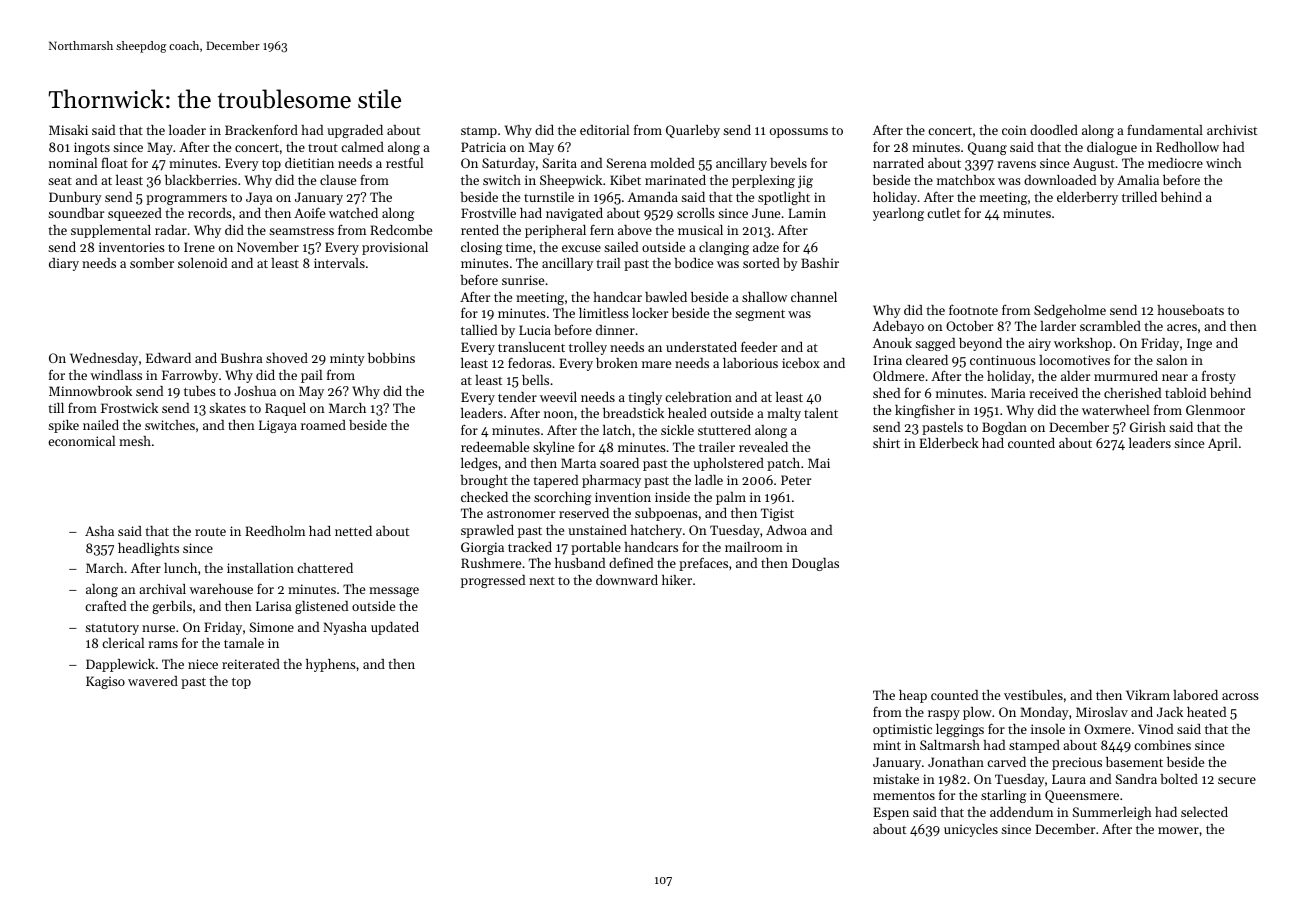 The height and width of the document is (924, 1308). I want to click on combines, so click(1162, 745).
